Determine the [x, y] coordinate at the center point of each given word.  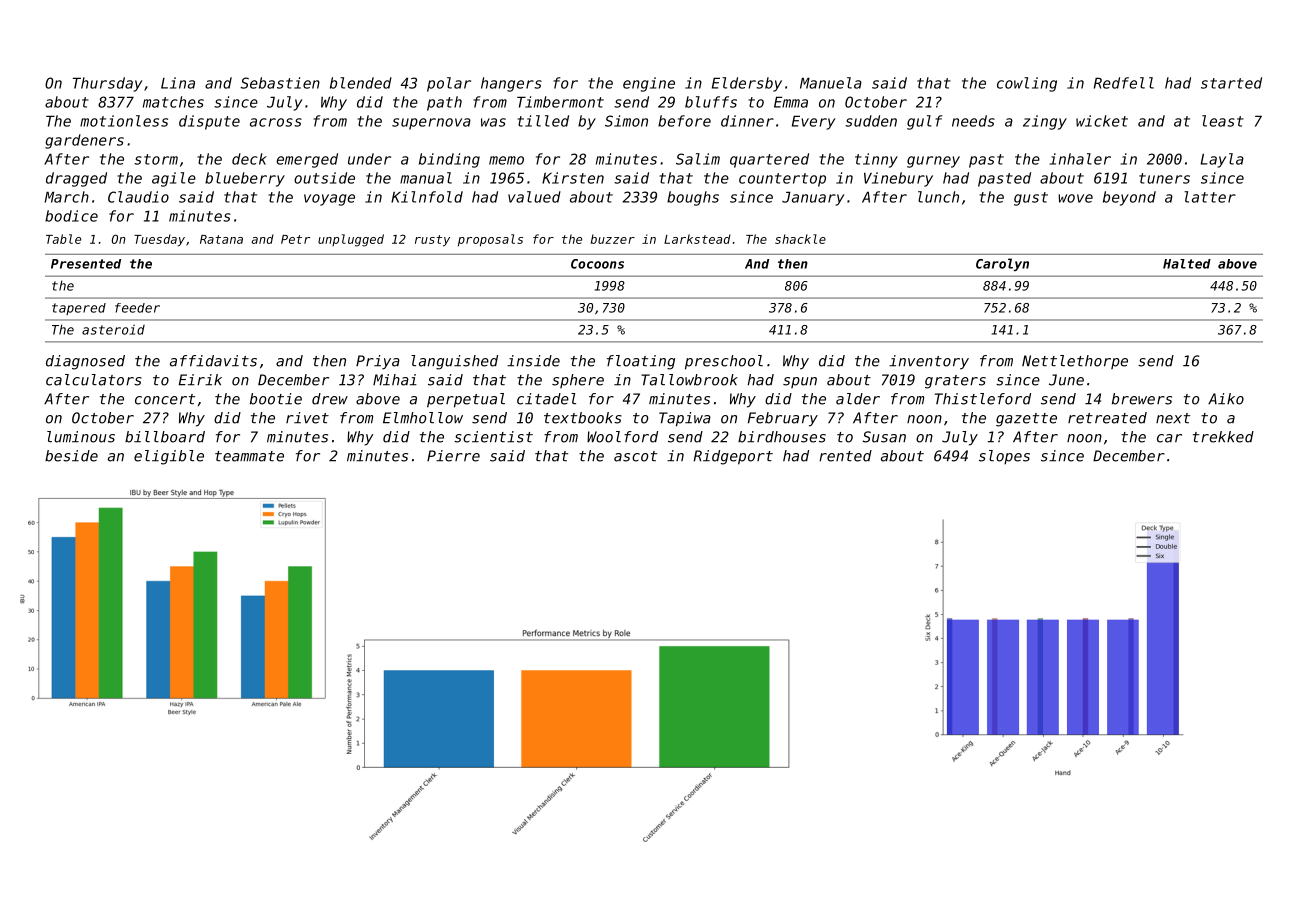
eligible [169, 457]
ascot [635, 456]
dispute [209, 122]
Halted [1187, 264]
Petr [295, 239]
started [1231, 83]
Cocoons [597, 264]
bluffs [711, 102]
